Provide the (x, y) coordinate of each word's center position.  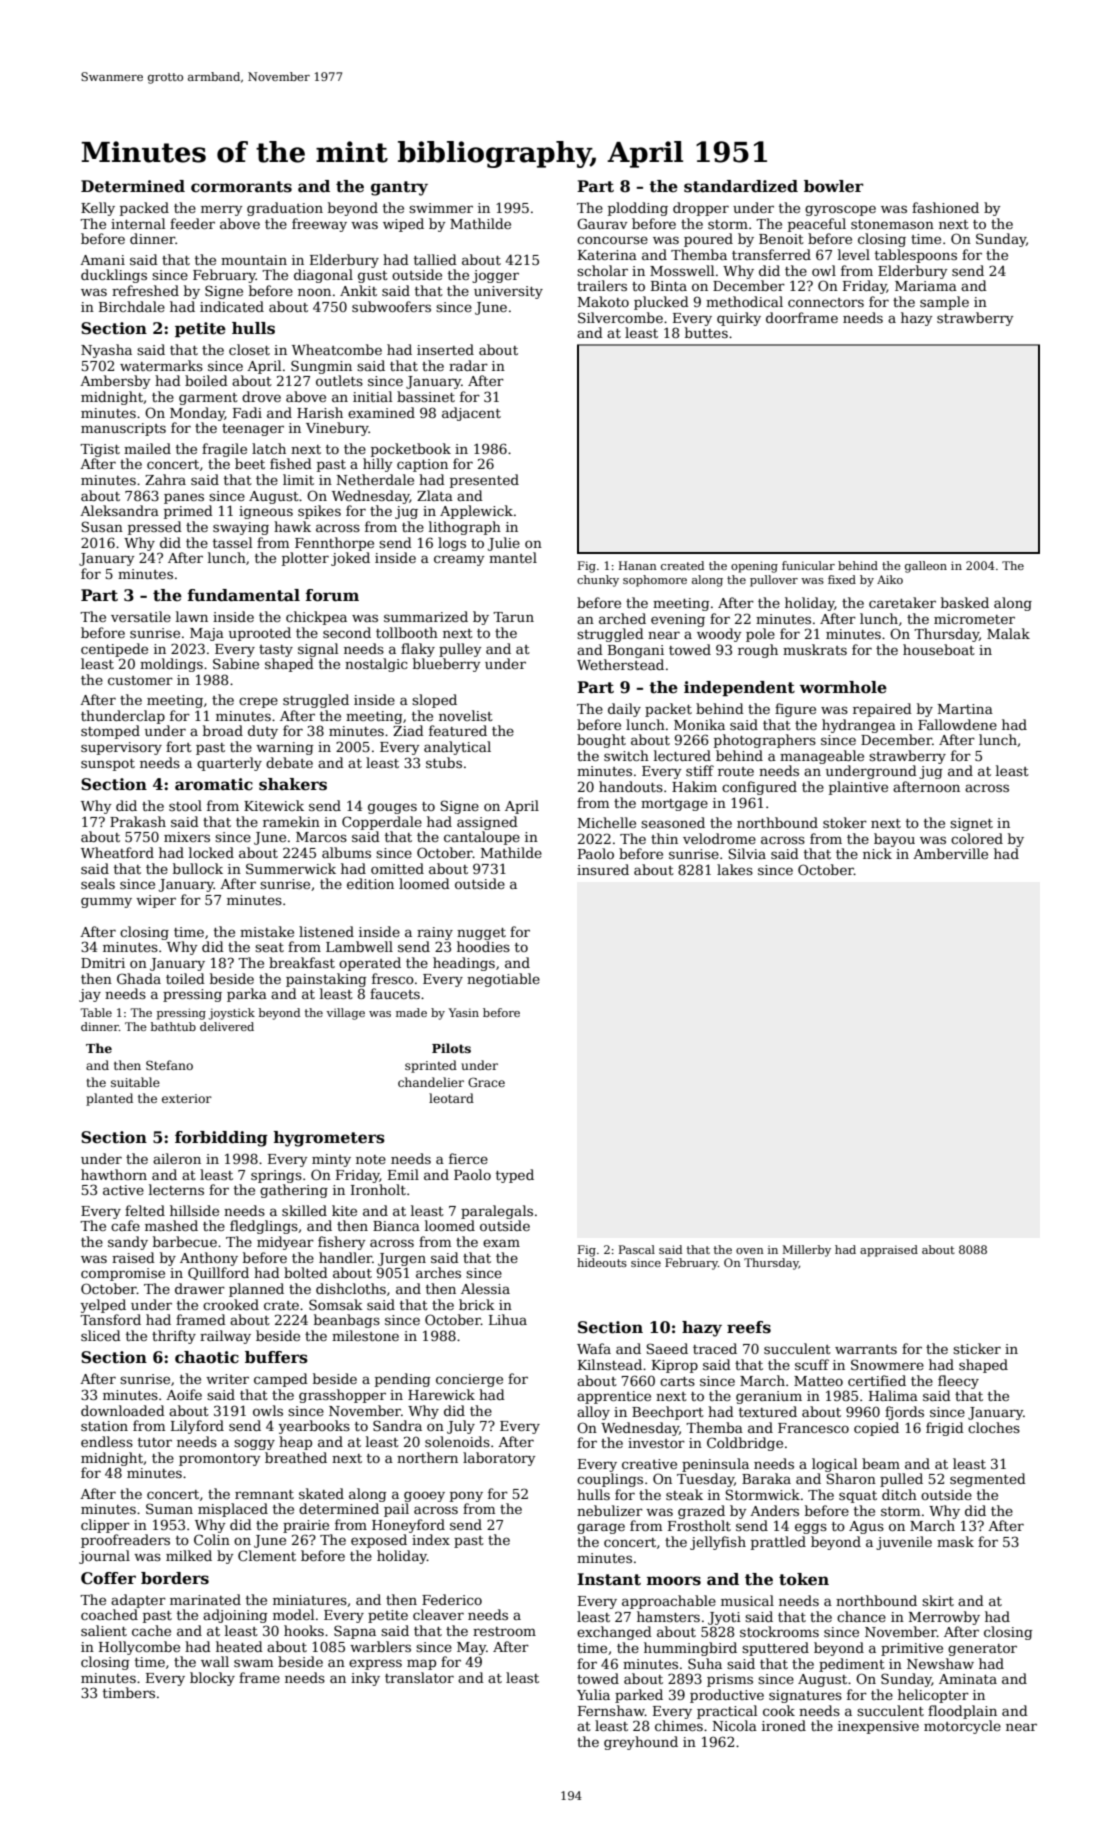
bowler (833, 186)
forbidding (221, 1139)
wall (215, 1661)
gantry (399, 188)
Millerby (807, 1251)
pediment (852, 1665)
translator (419, 1677)
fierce (468, 1158)
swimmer (441, 208)
